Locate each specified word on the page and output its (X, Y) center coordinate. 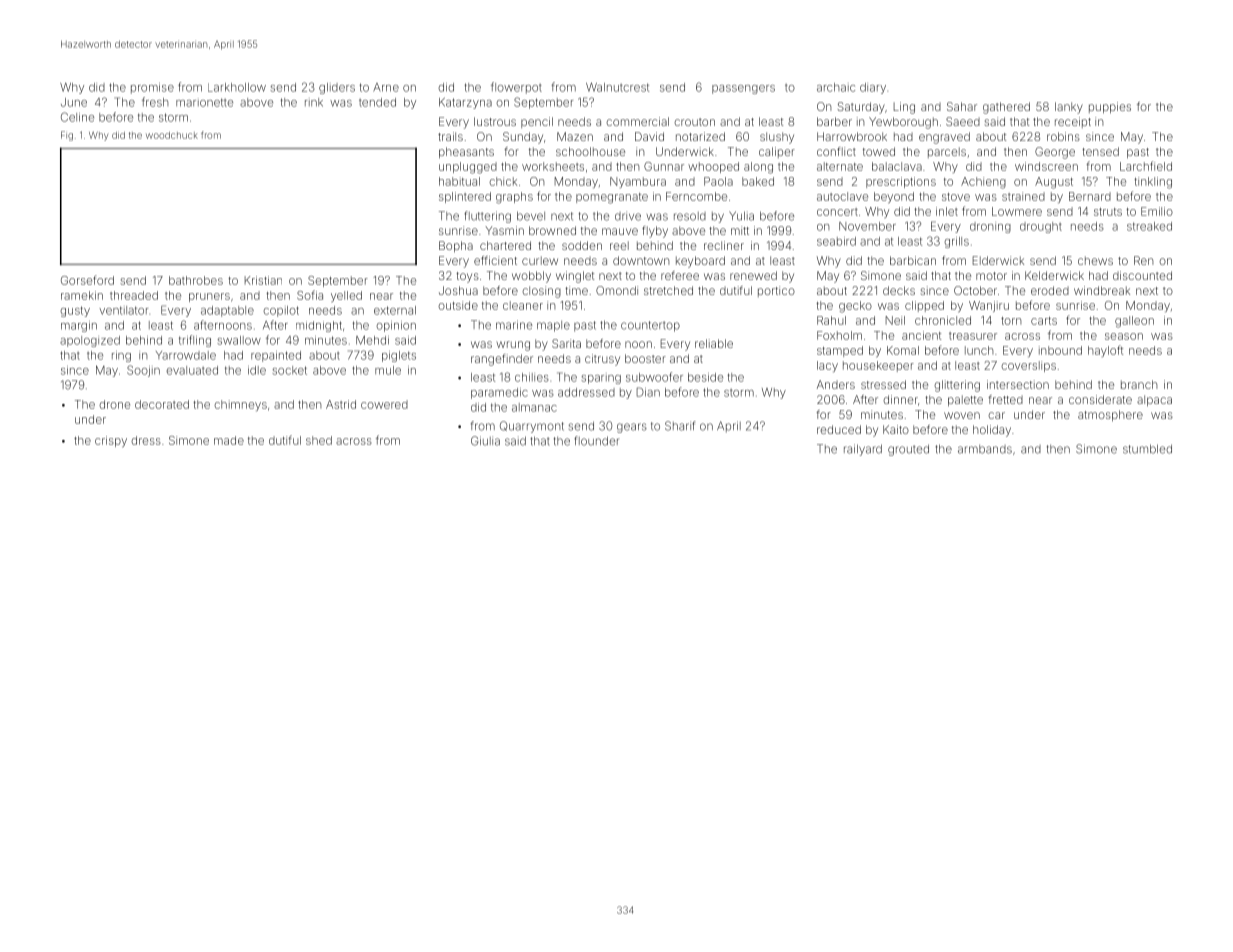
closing (541, 292)
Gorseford (87, 280)
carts (1044, 321)
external (395, 310)
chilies (532, 377)
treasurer (973, 336)
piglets (399, 356)
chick (503, 181)
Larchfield (1146, 166)
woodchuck (172, 135)
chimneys (240, 405)
